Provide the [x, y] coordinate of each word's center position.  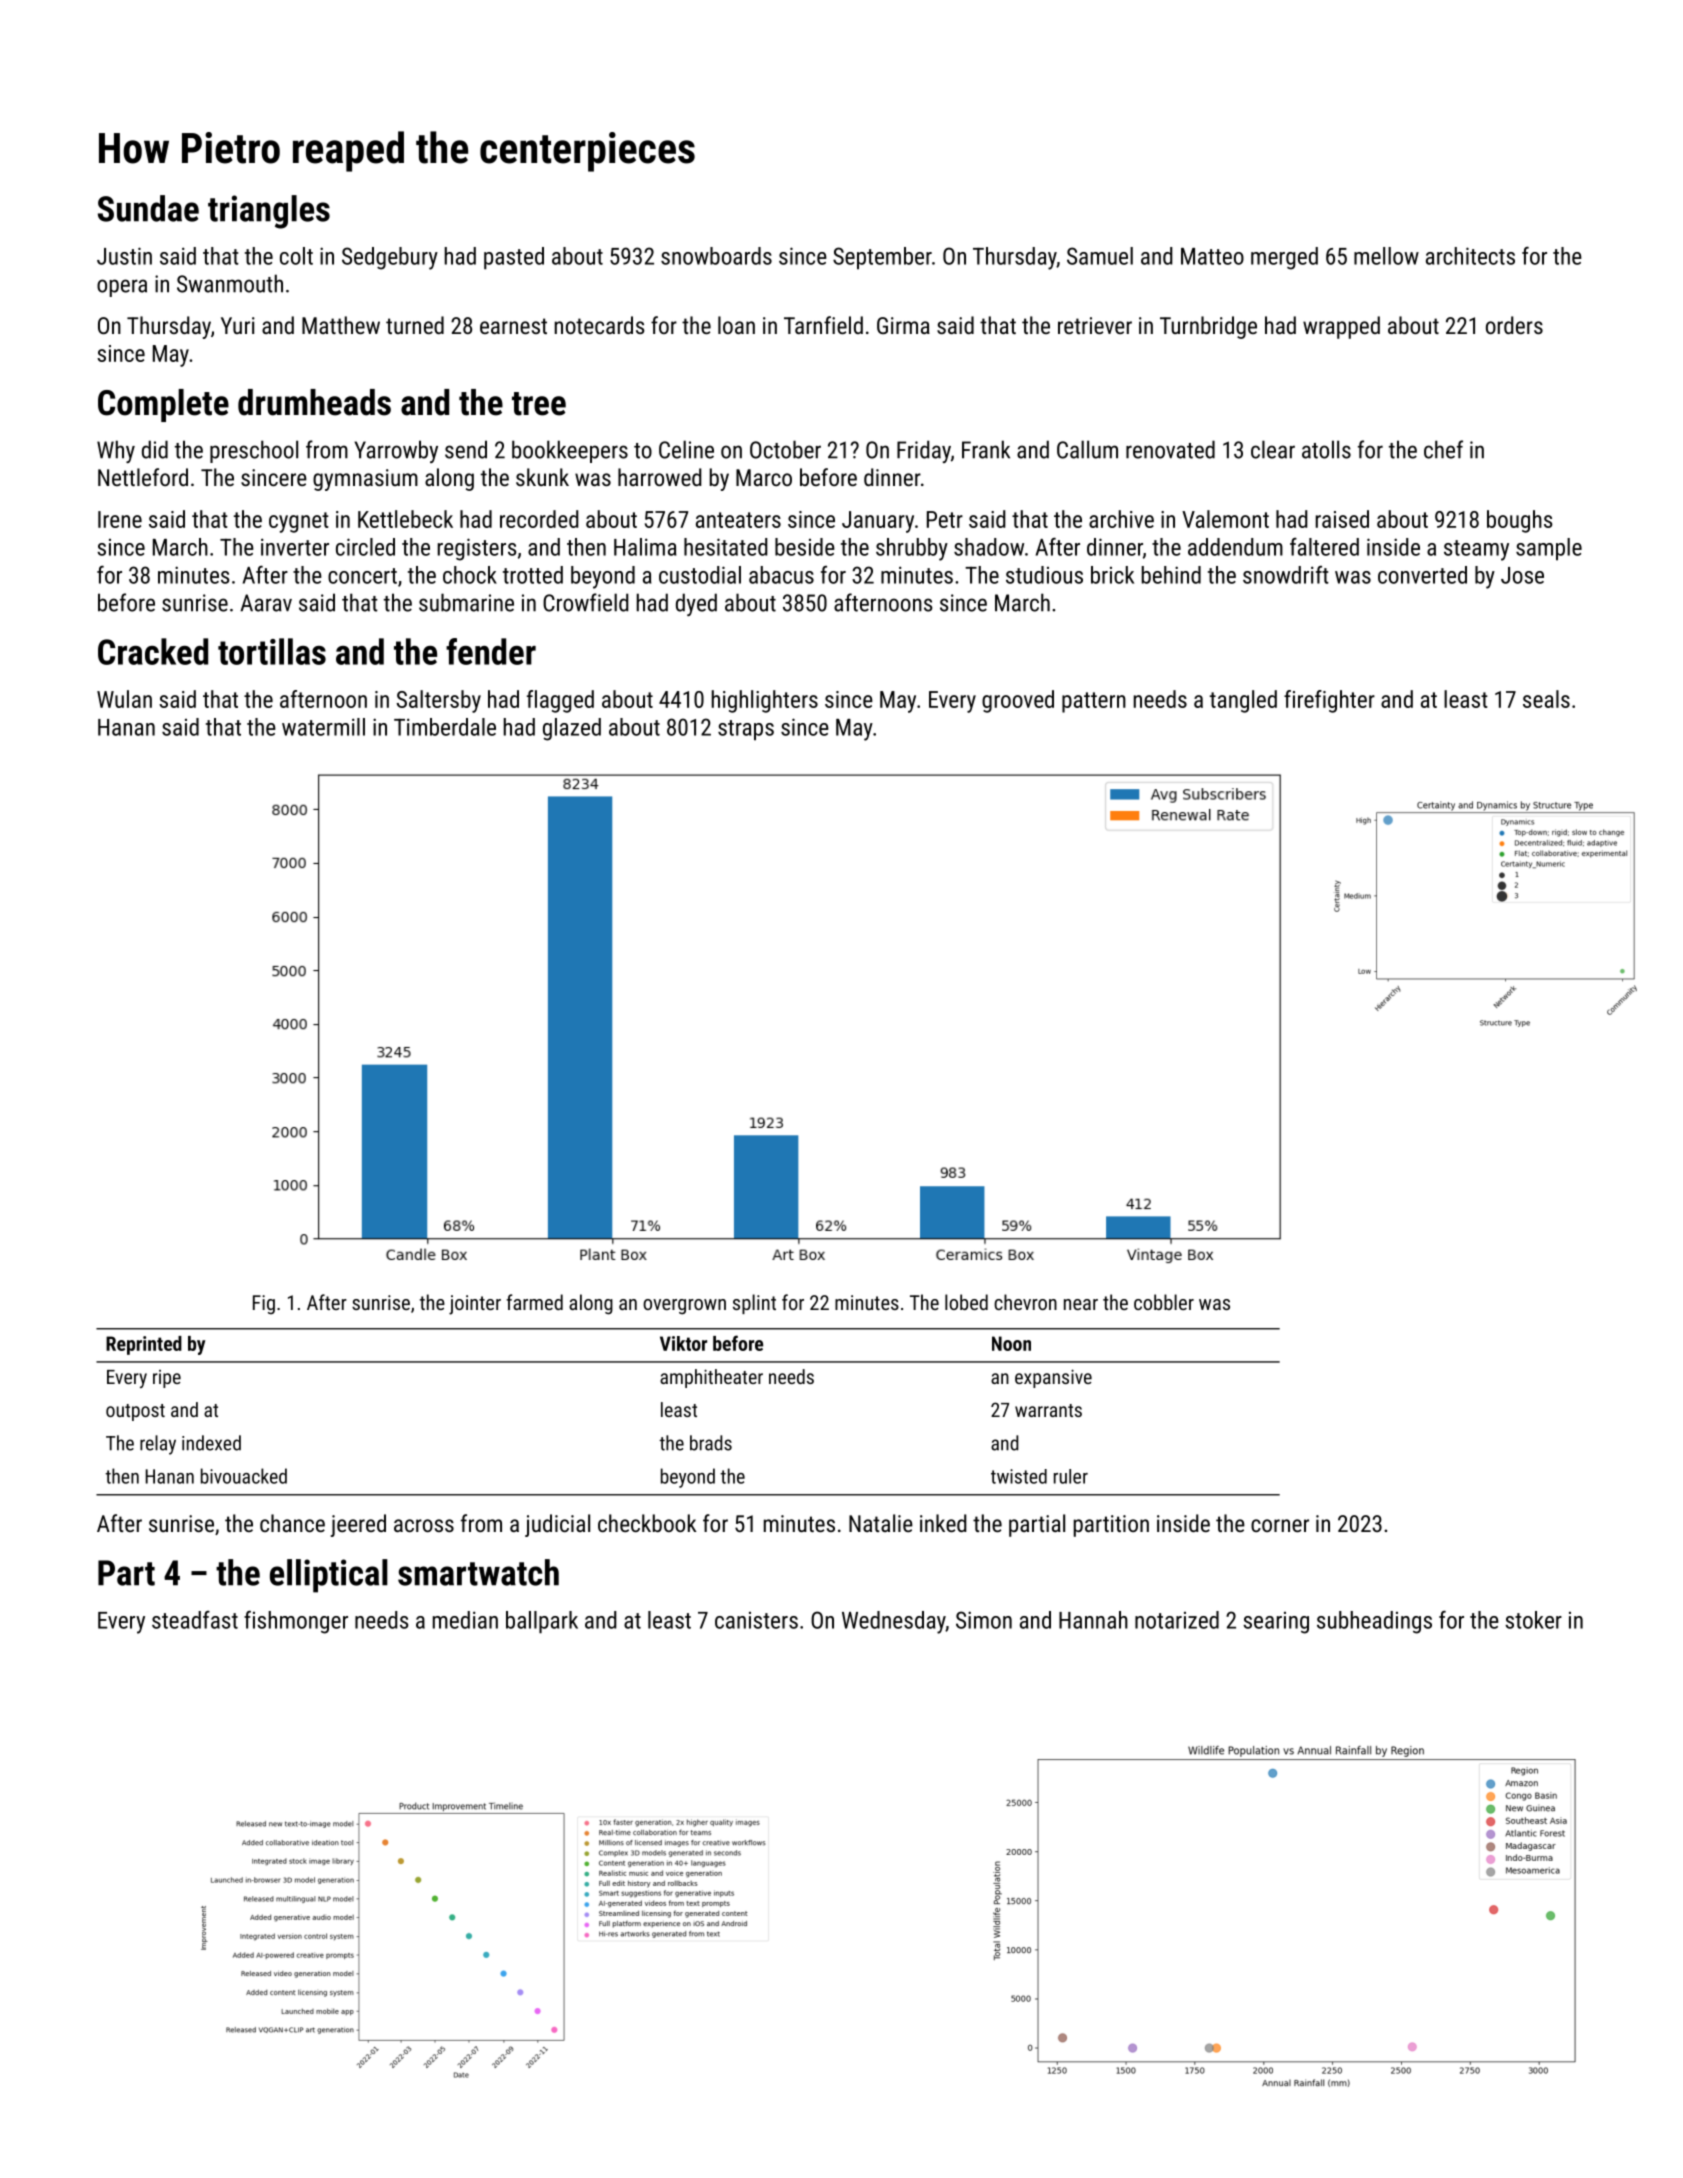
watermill [323, 727]
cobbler [1164, 1302]
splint [754, 1304]
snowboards [716, 256]
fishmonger [296, 1622]
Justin [124, 256]
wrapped [1341, 327]
